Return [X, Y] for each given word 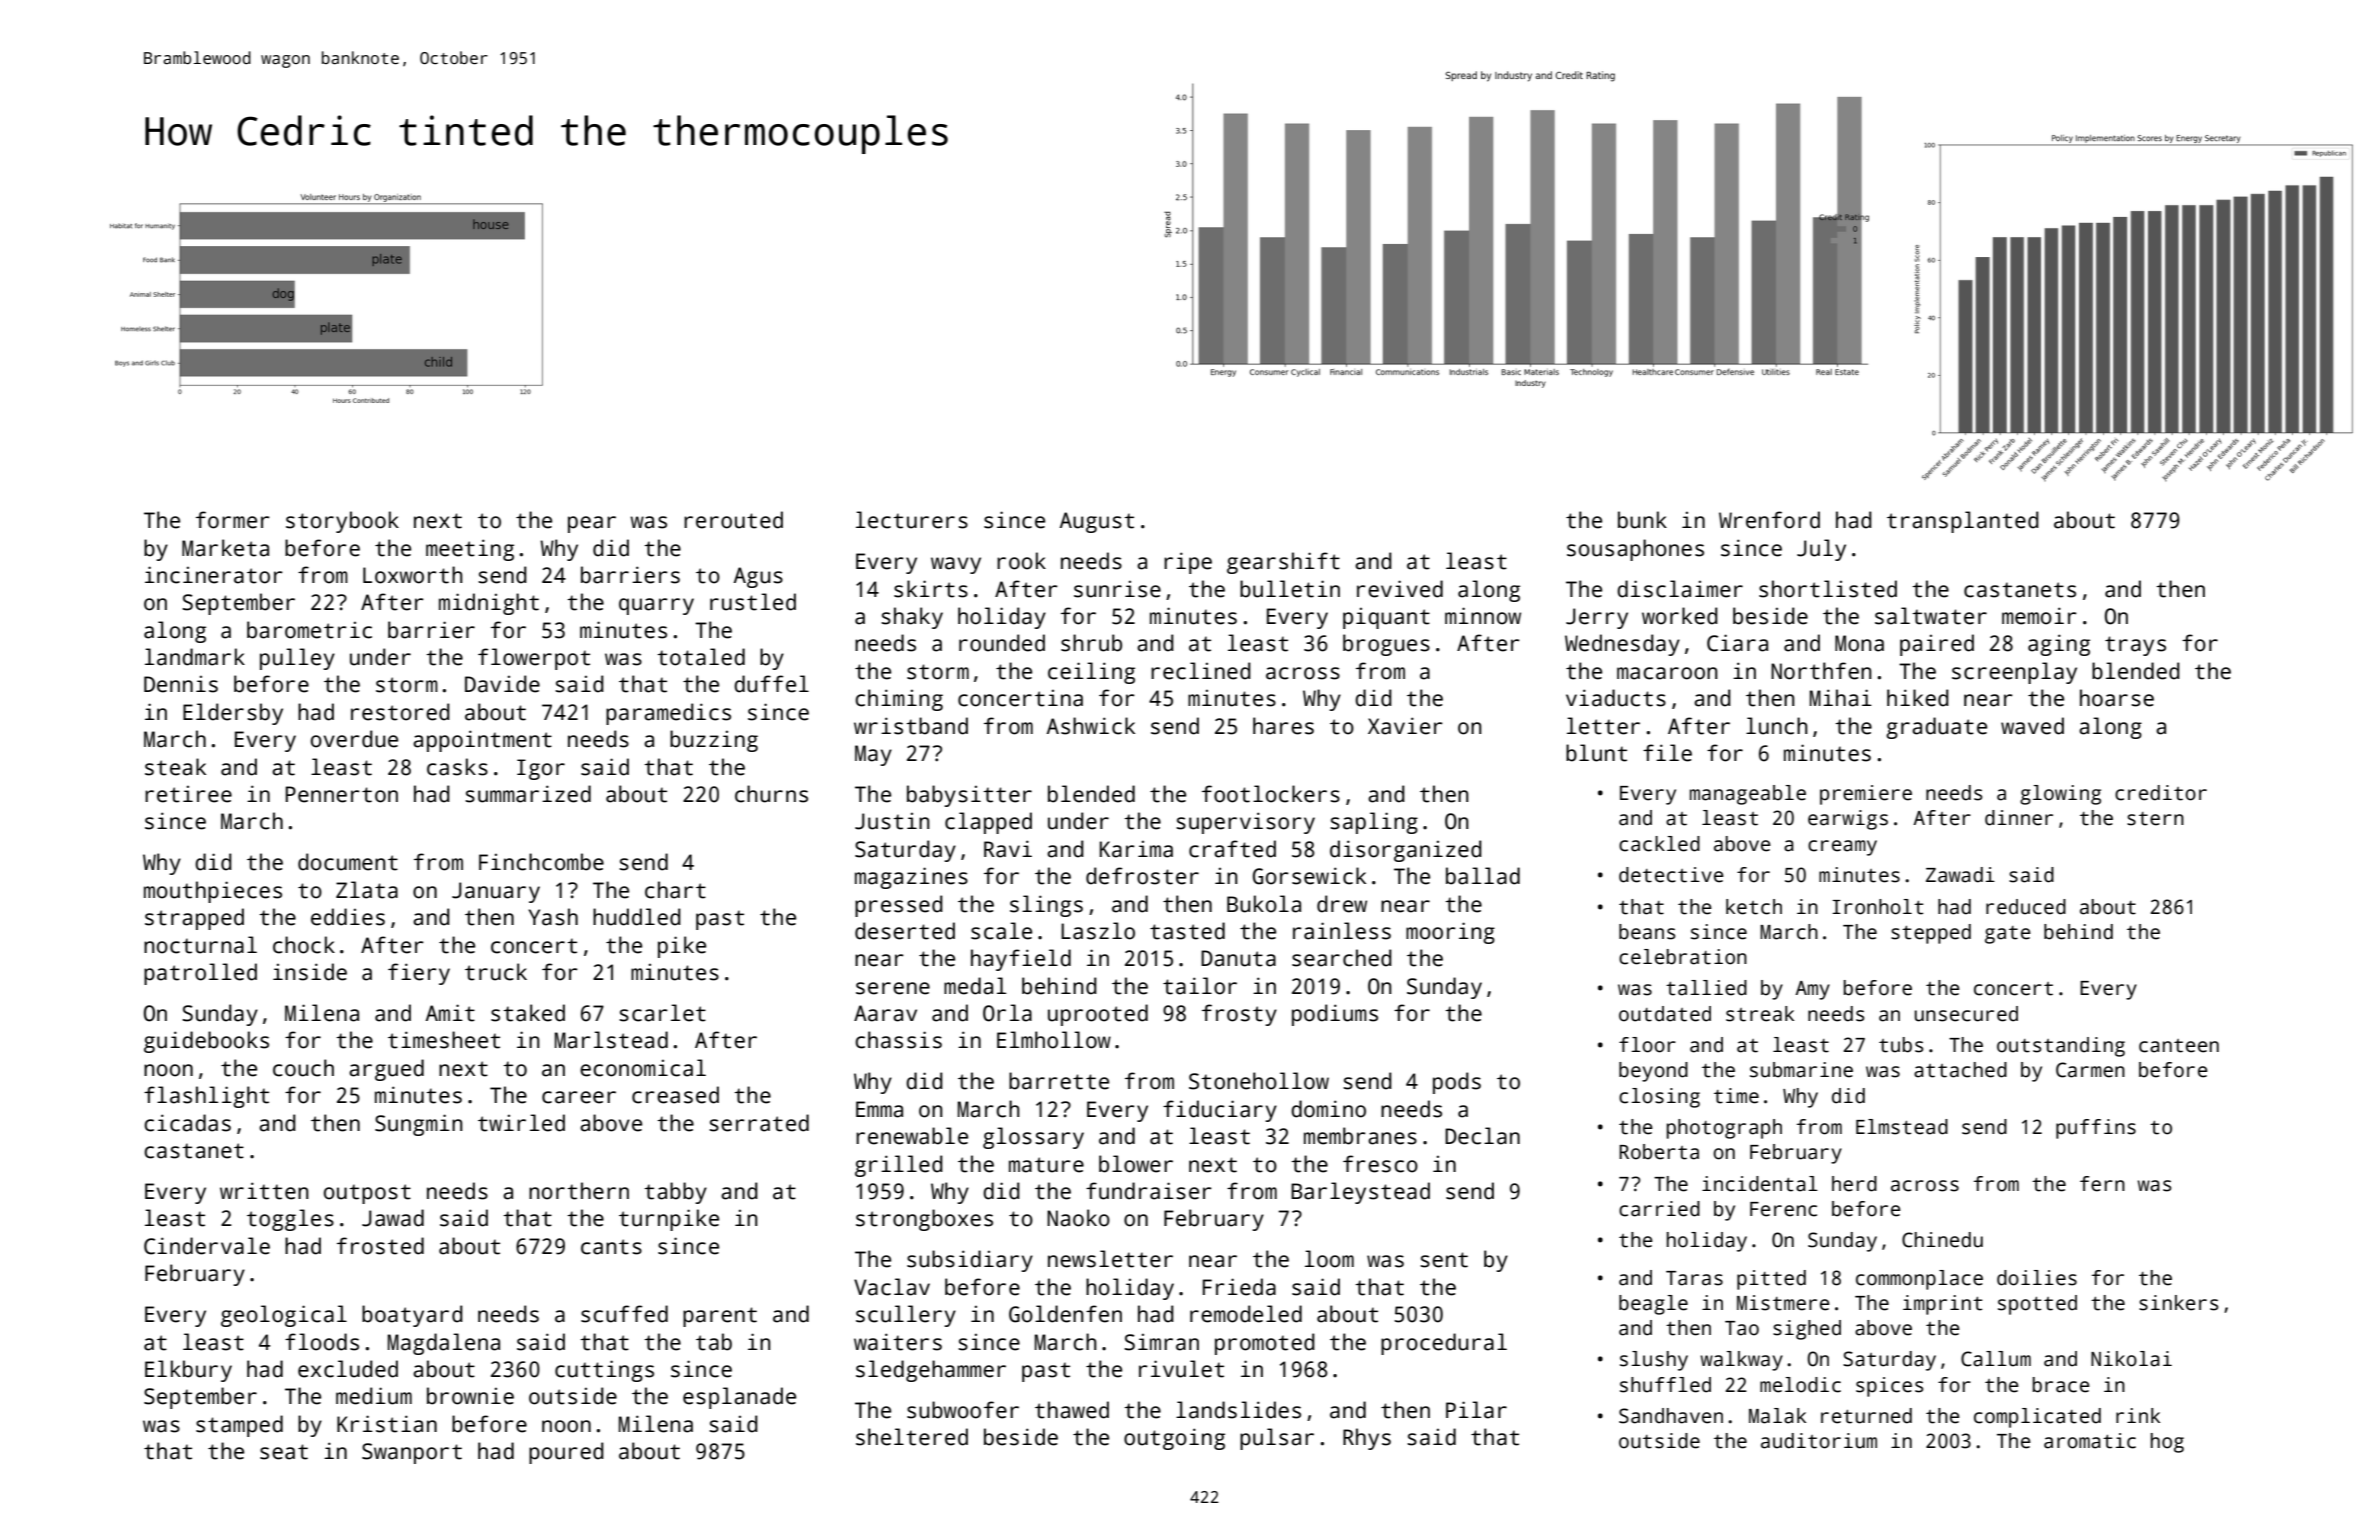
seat [284, 1452]
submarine [1801, 1070]
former [233, 520]
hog [2167, 1443]
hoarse [2117, 698]
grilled [899, 1166]
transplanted [1963, 522]
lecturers [912, 520]
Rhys [1367, 1439]
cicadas [187, 1123]
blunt [1596, 753]
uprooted [1098, 1015]
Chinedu [1942, 1240]
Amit [450, 1013]
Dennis [181, 684]
